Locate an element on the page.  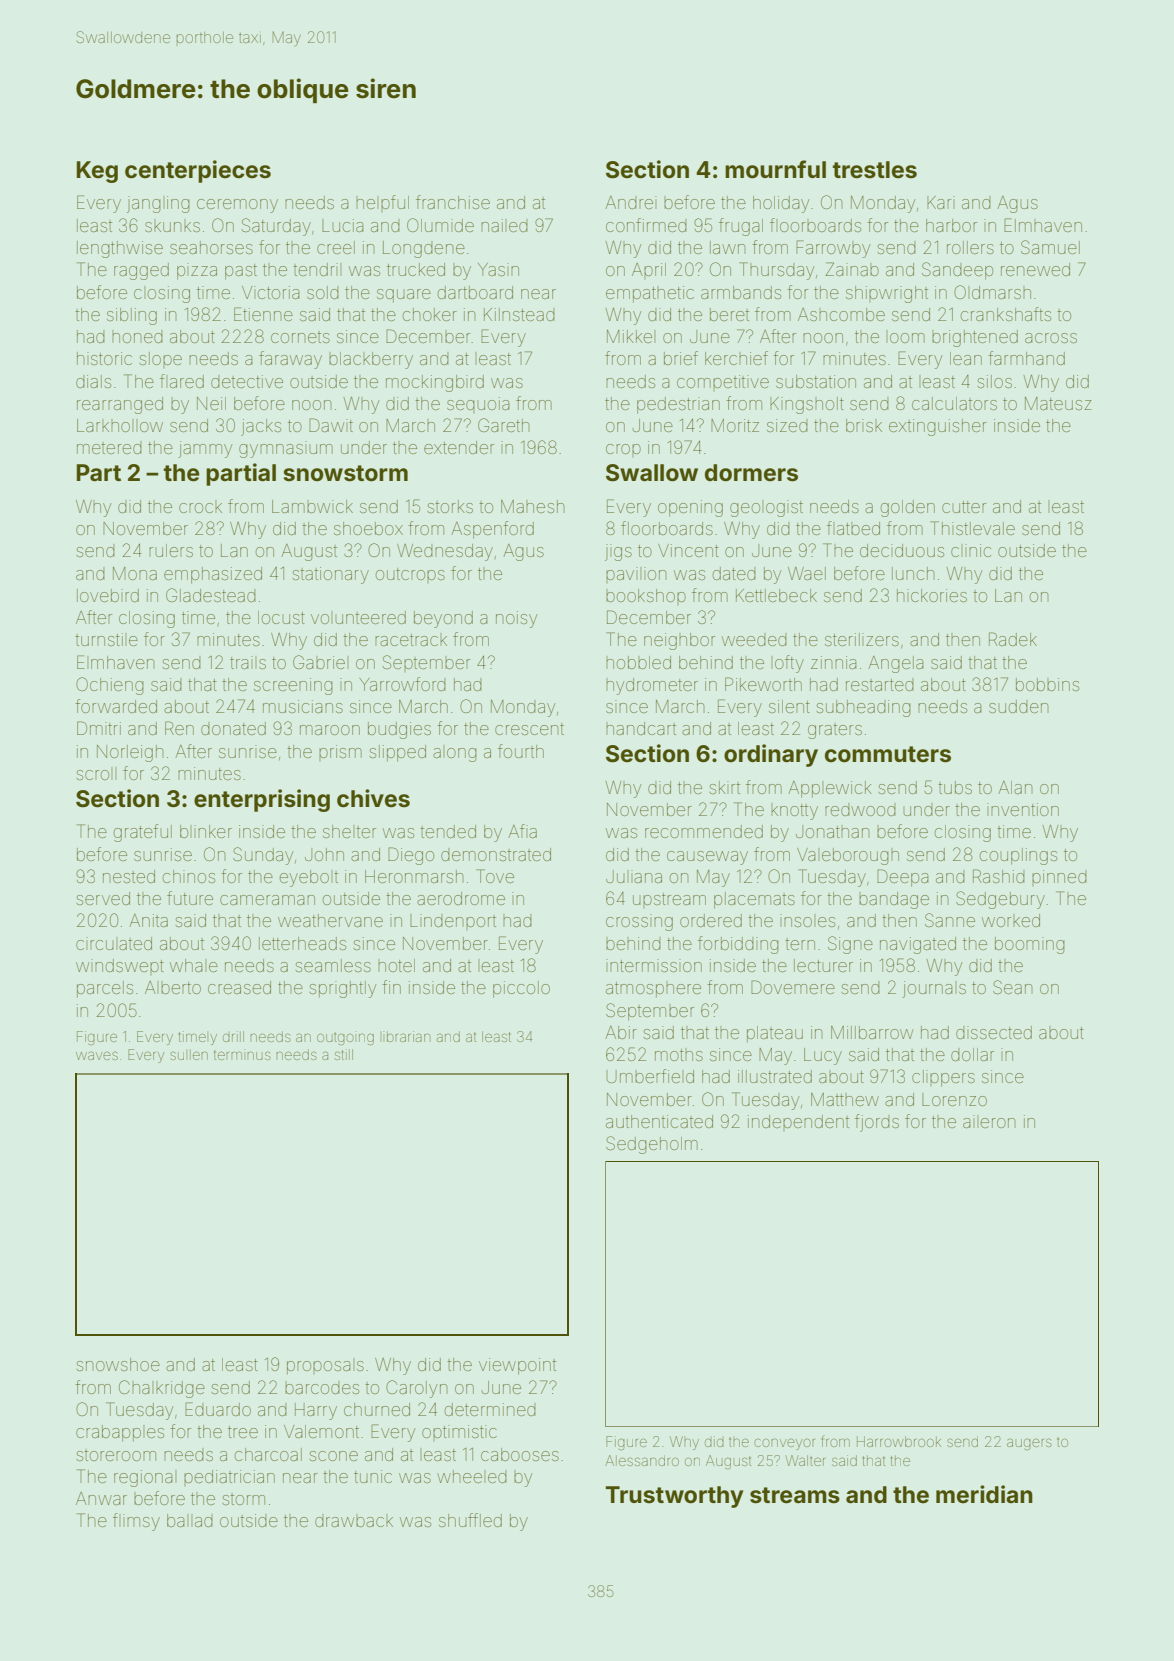
shuffled is located at coordinates (470, 1520).
